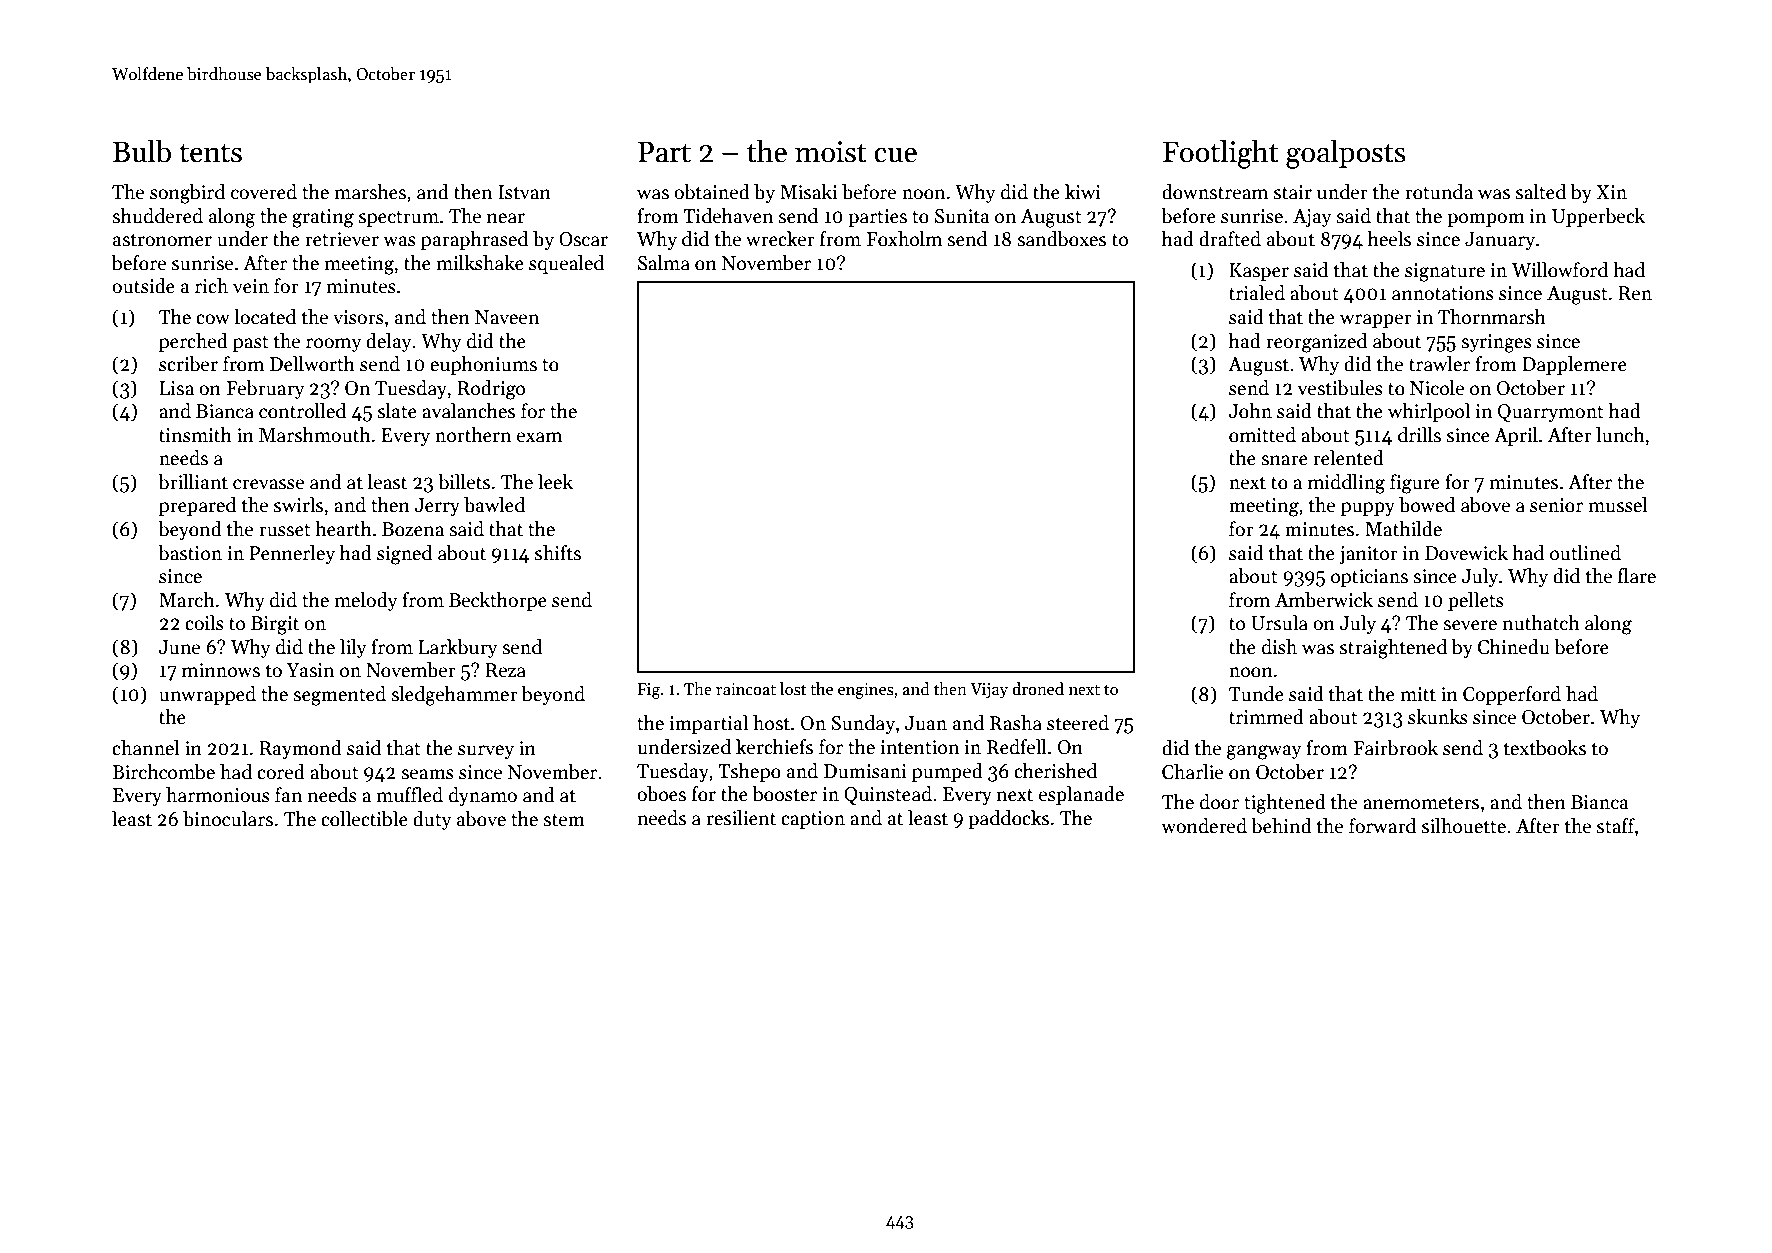 The image size is (1772, 1253). Describe the element at coordinates (1081, 795) in the image. I see `esplanade` at that location.
